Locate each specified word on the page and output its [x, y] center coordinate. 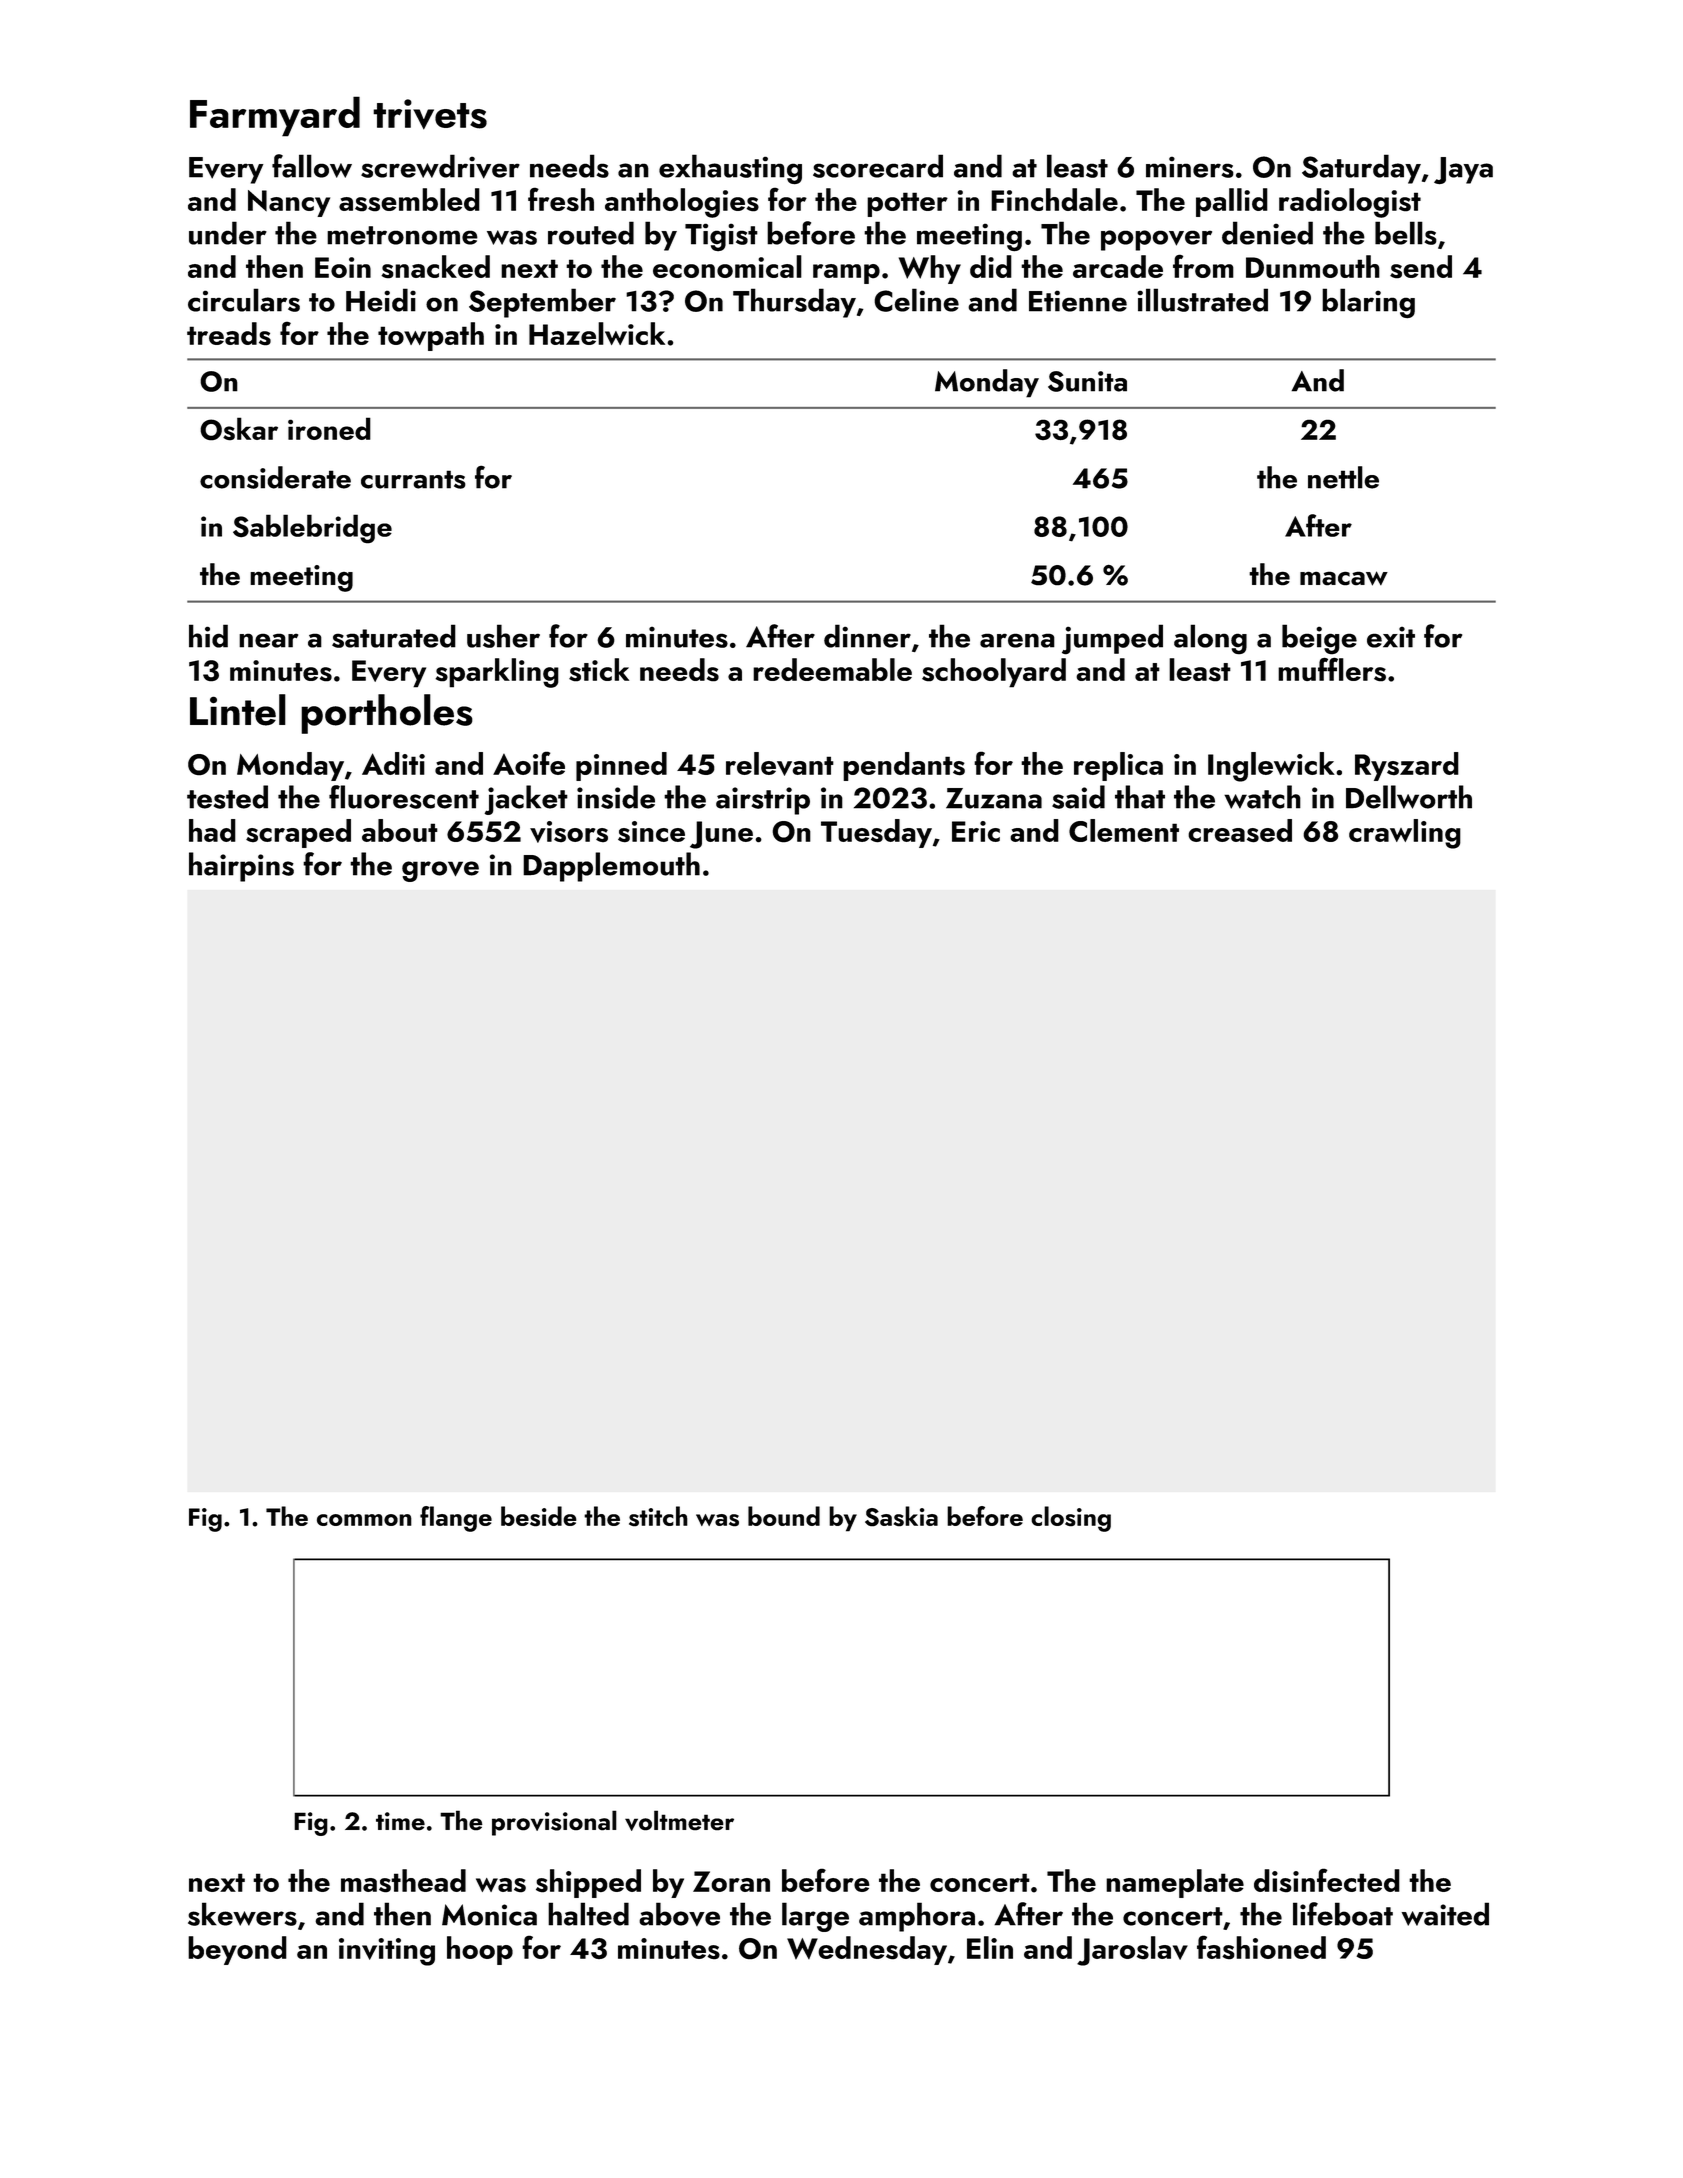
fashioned [1261, 1947]
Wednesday [867, 1950]
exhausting [730, 169]
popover [1156, 240]
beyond [237, 1950]
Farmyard [275, 116]
